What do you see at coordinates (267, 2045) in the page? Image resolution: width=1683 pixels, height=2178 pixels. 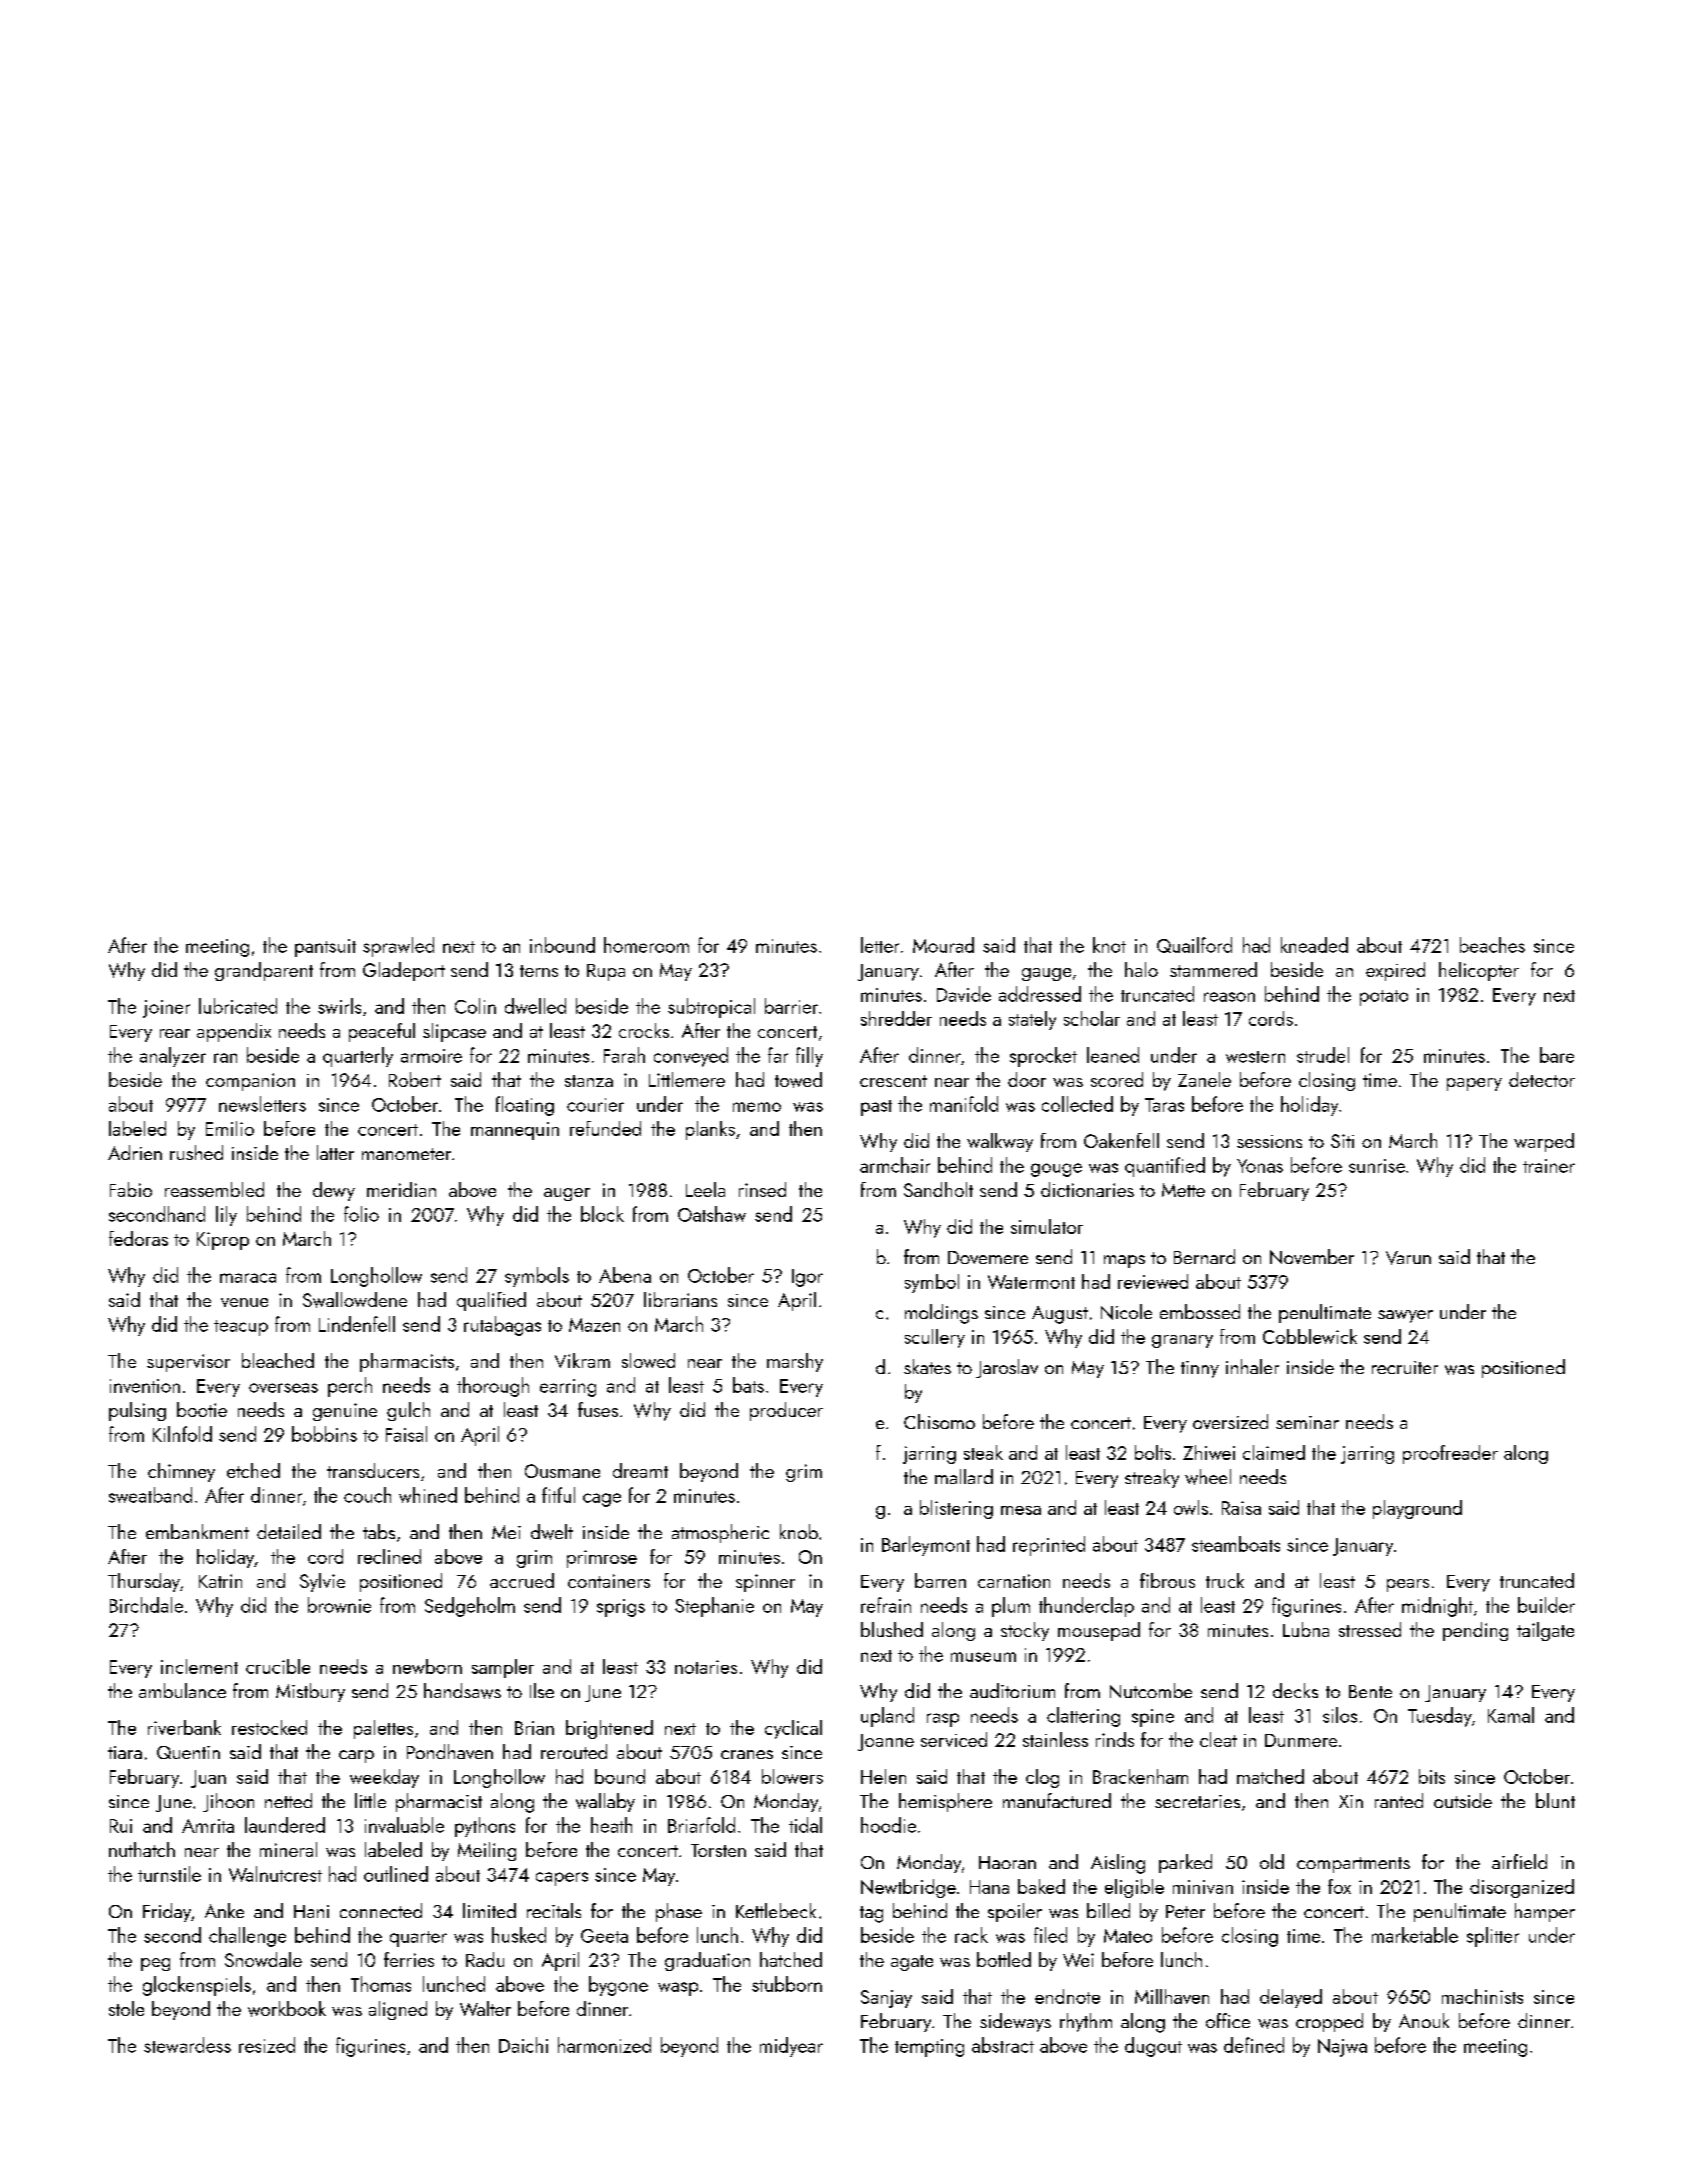 I see `resized` at bounding box center [267, 2045].
